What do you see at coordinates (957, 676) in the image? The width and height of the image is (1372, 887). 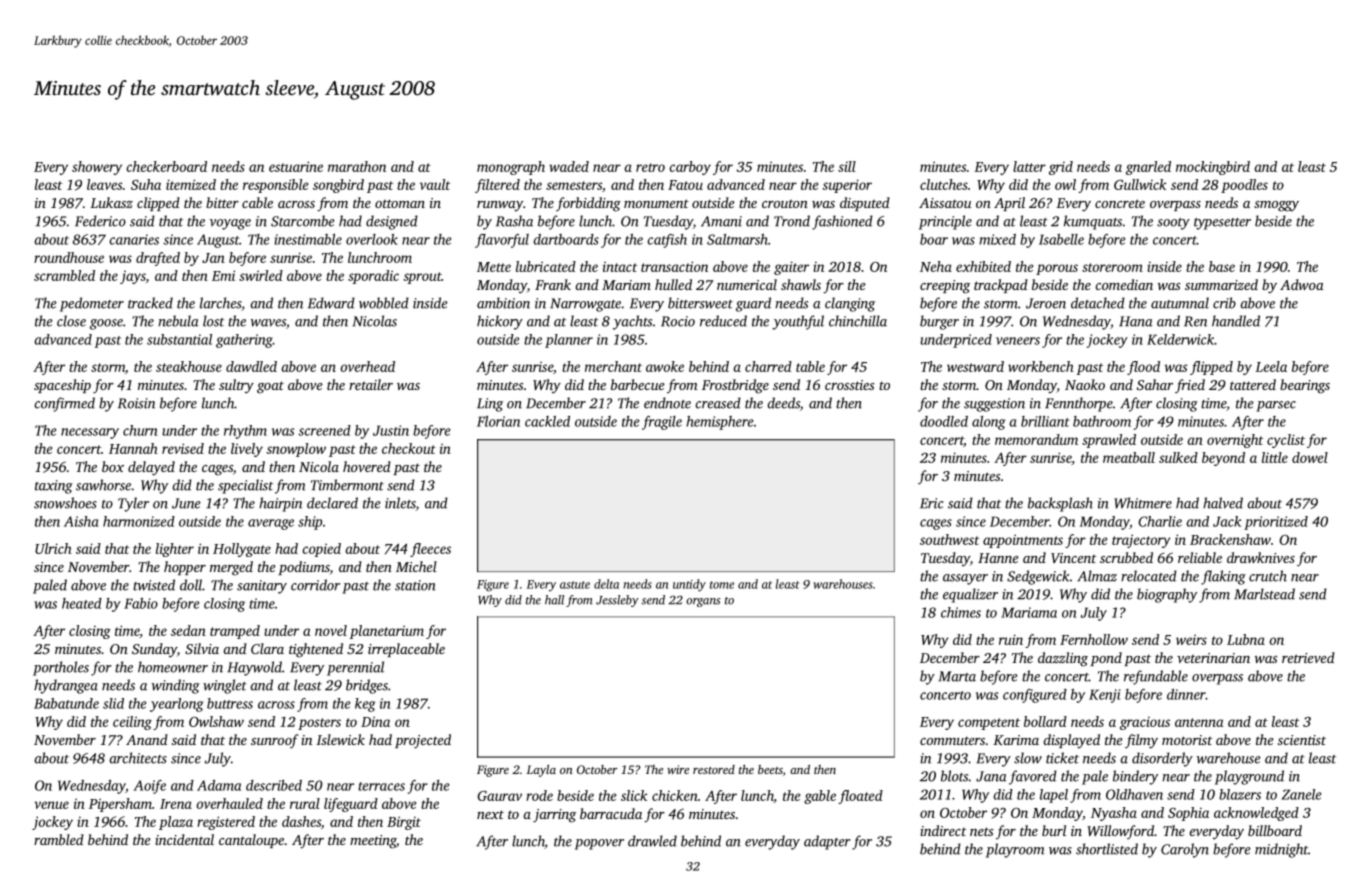 I see `Marta` at bounding box center [957, 676].
